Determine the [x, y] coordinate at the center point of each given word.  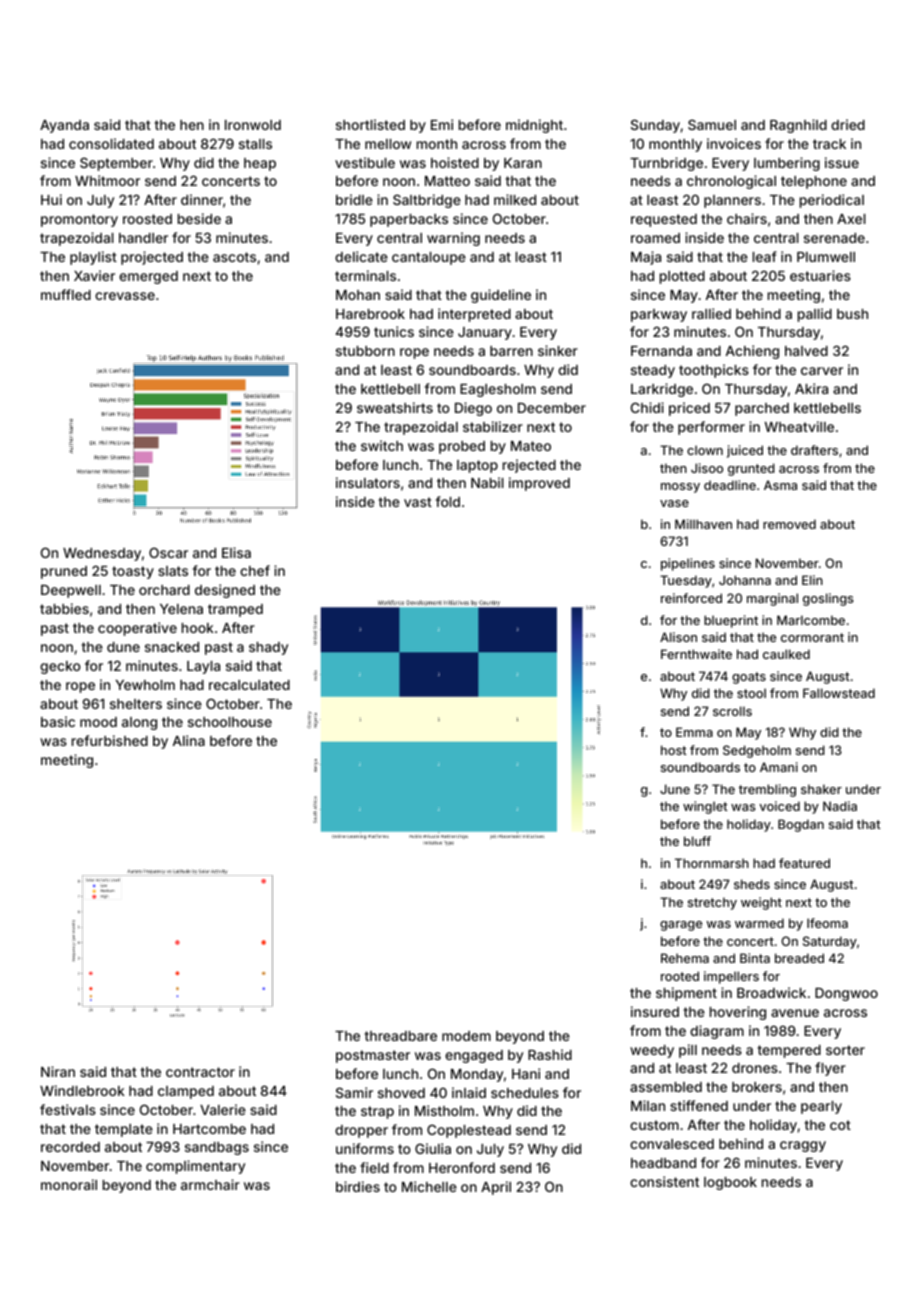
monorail [69, 1184]
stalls [255, 144]
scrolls [732, 711]
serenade [834, 238]
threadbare [401, 1036]
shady [268, 648]
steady [653, 371]
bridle [354, 199]
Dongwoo [846, 994]
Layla [203, 667]
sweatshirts [395, 407]
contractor [200, 1072]
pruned [64, 572]
